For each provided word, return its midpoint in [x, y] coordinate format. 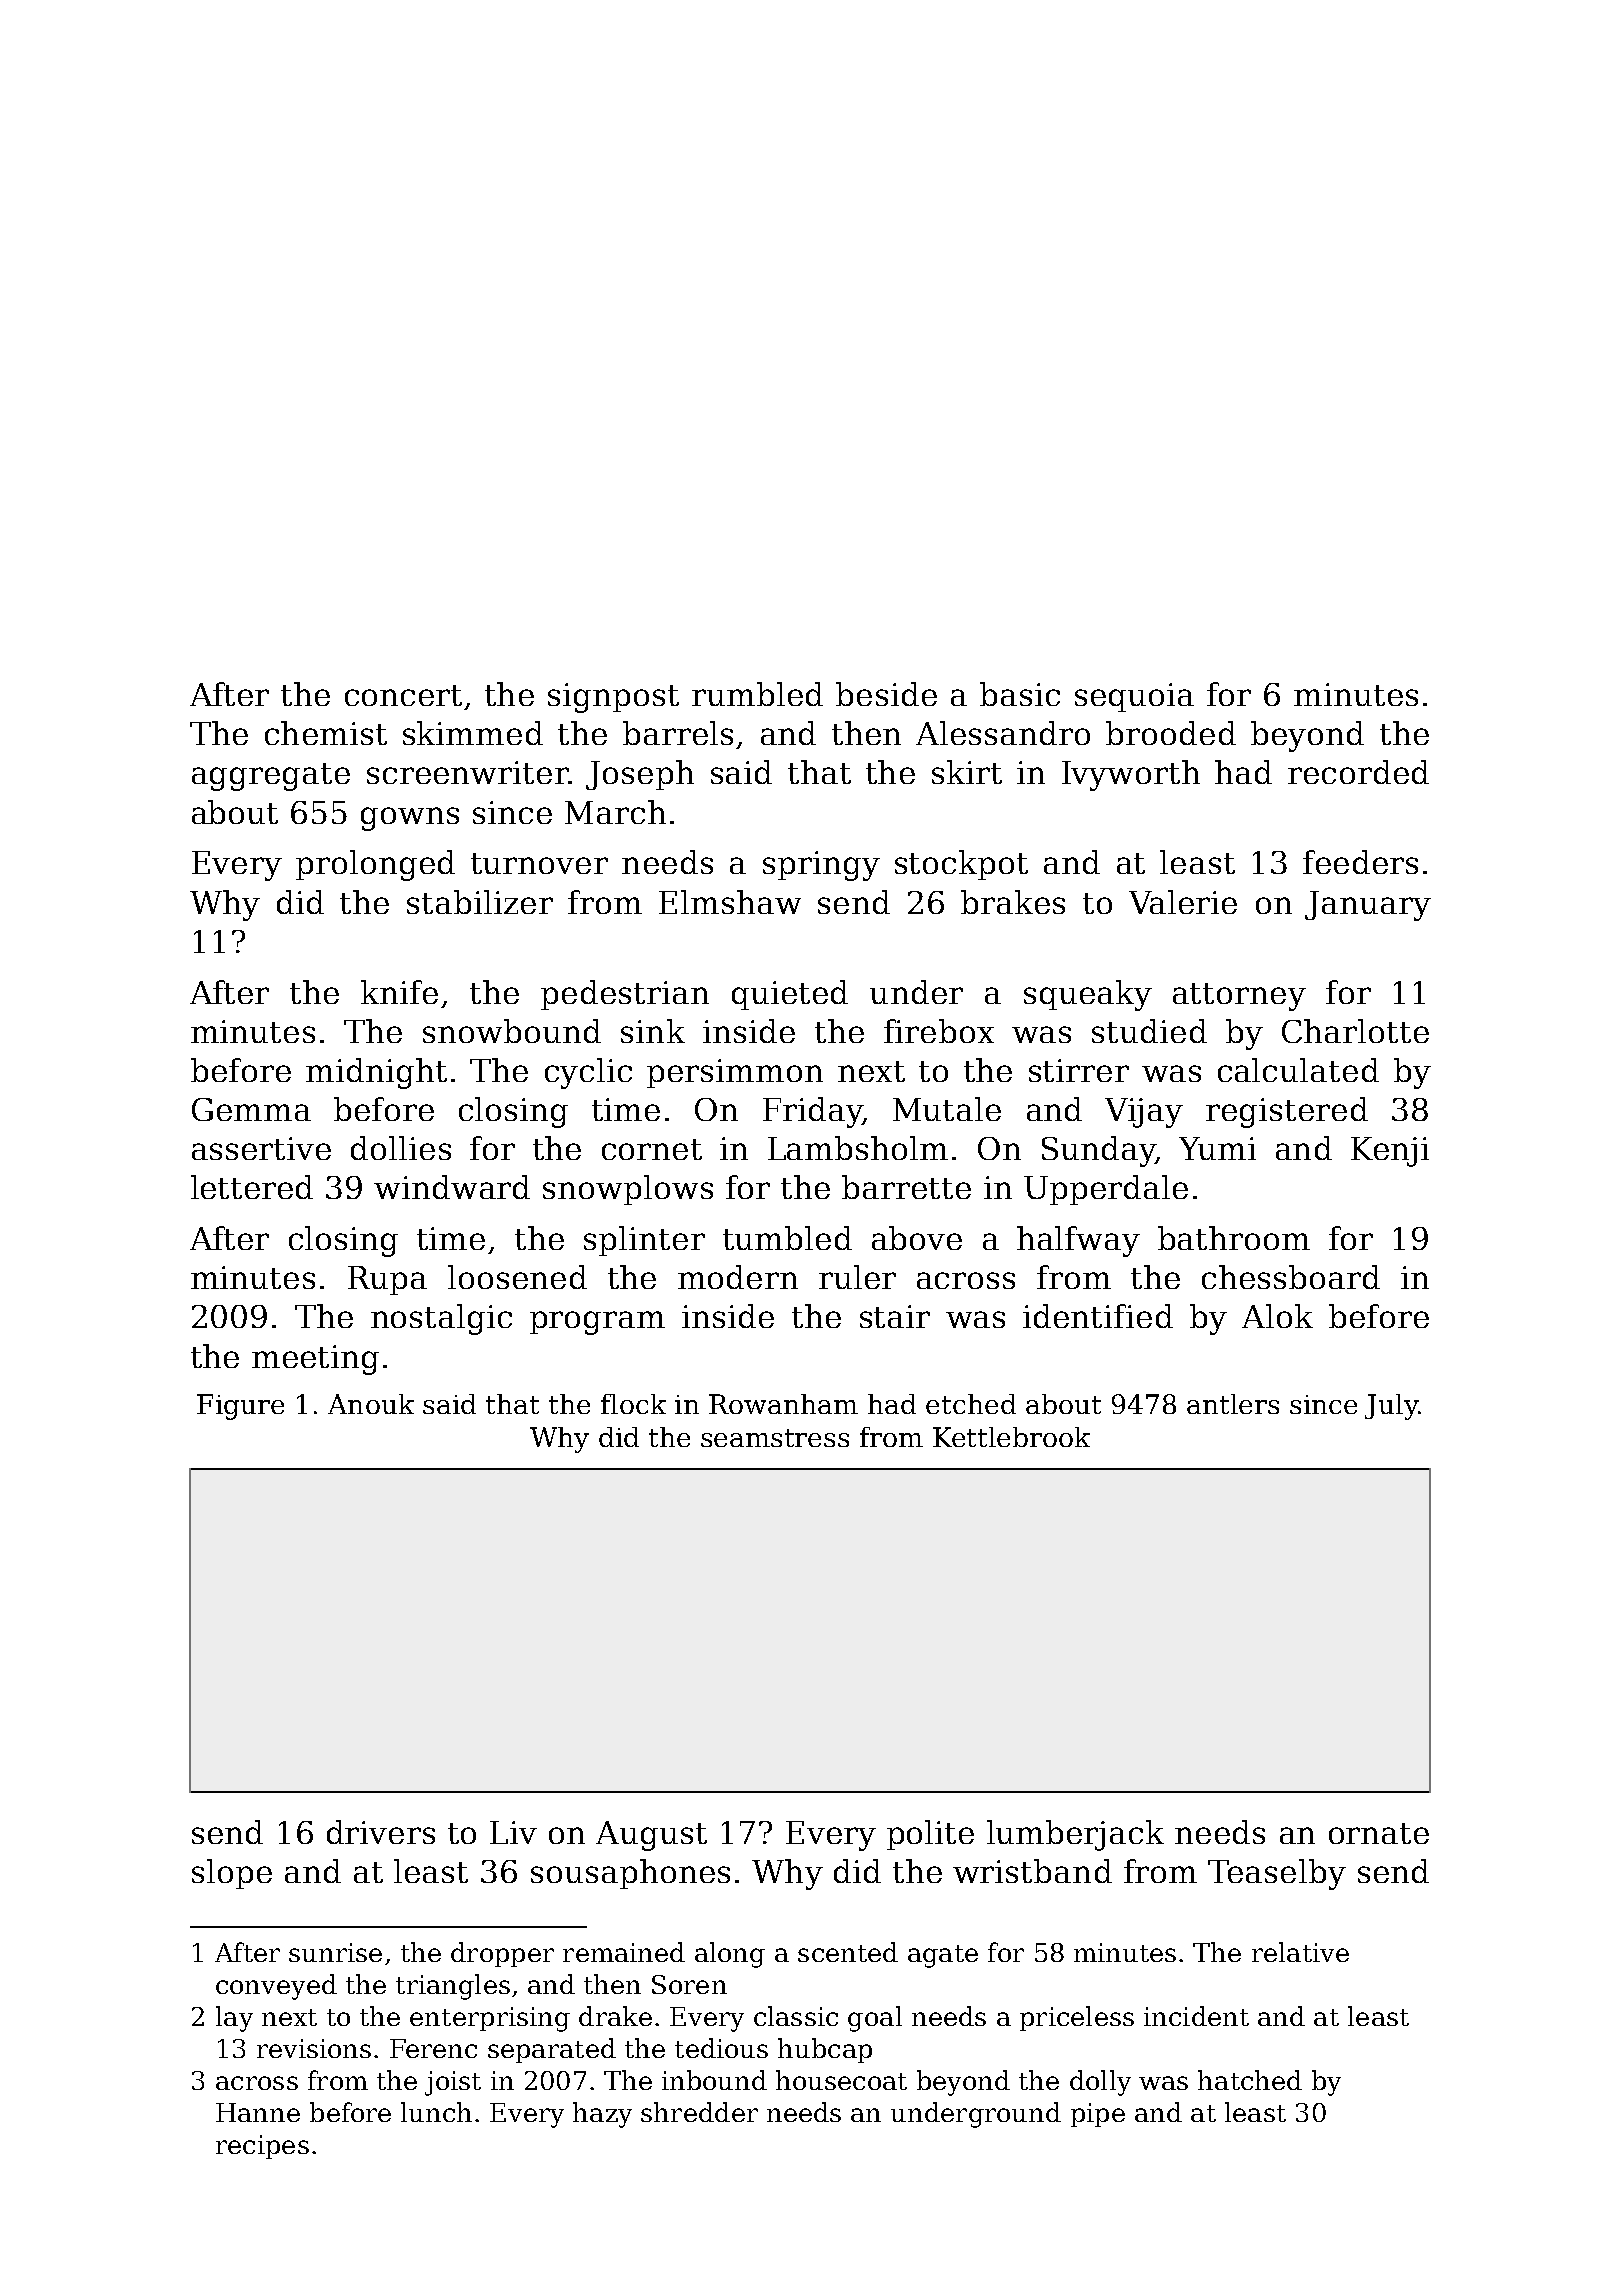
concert [403, 695]
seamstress [775, 1438]
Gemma [251, 1109]
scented [848, 1952]
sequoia [1134, 697]
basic [1020, 694]
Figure [240, 1407]
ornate [1379, 1833]
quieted [790, 995]
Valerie [1183, 902]
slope [232, 1874]
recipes [262, 2147]
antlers [1233, 1404]
